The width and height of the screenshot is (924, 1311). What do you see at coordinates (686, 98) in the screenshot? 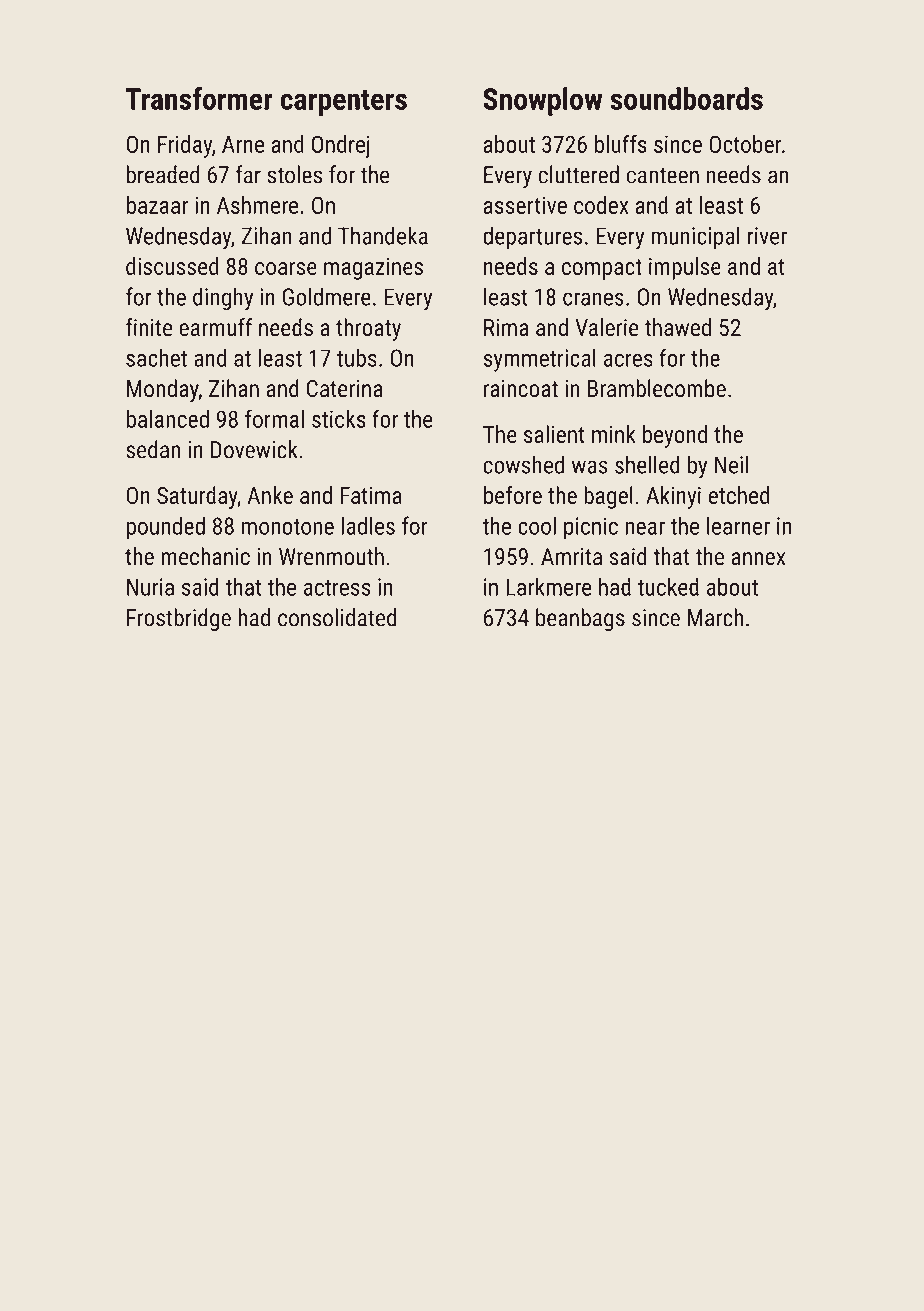
I see `soundboards` at bounding box center [686, 98].
